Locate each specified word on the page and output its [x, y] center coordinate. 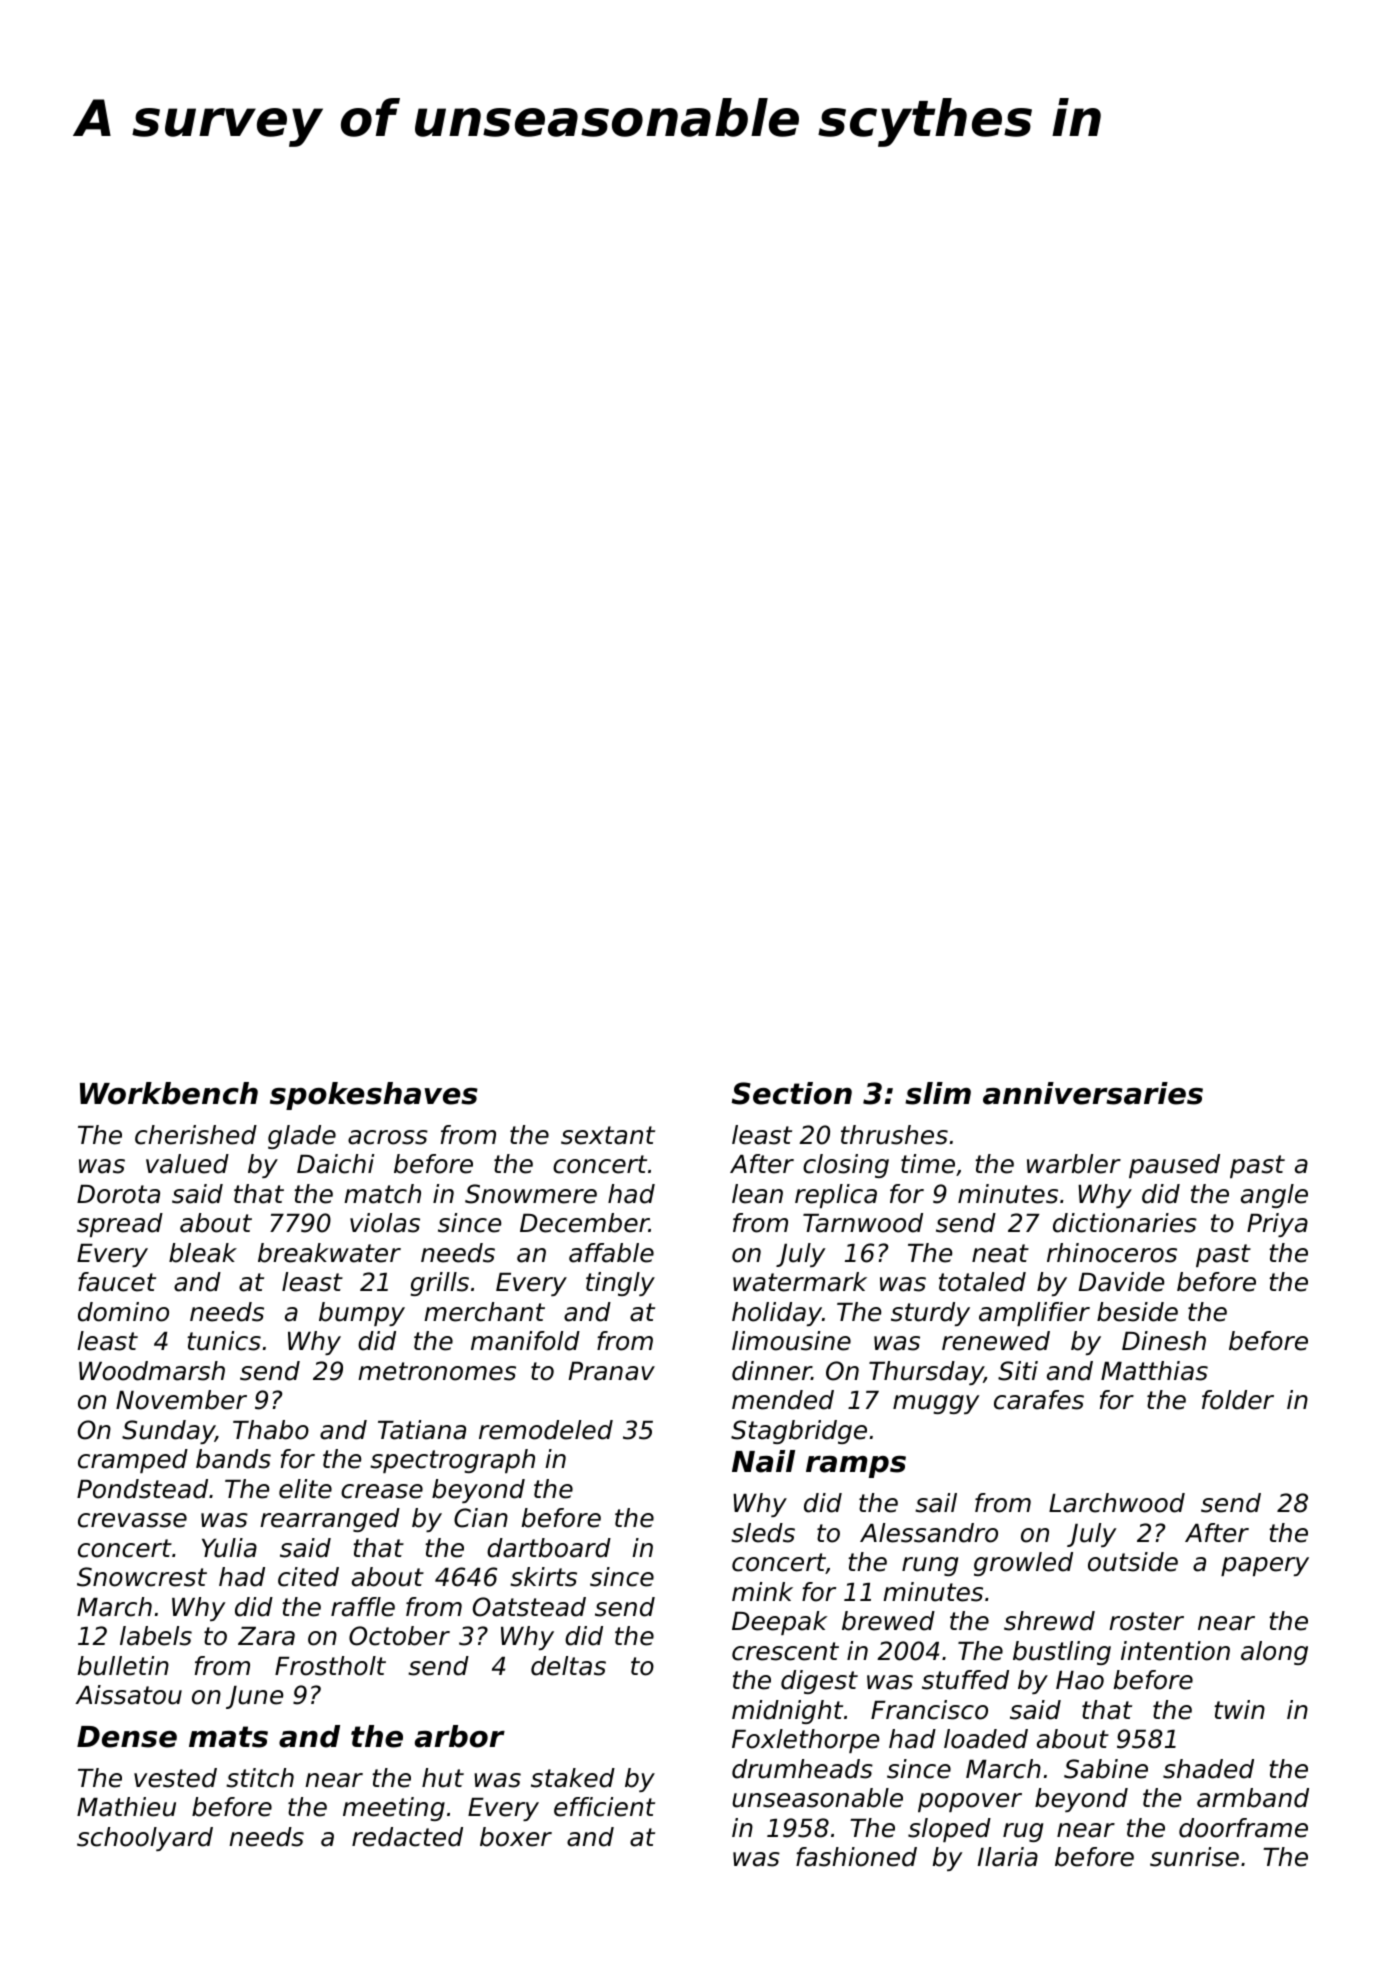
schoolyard [145, 1839]
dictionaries [1125, 1223]
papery [1265, 1566]
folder [1238, 1400]
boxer [516, 1837]
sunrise [1194, 1857]
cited [308, 1577]
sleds [763, 1533]
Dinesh [1164, 1341]
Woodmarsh [152, 1371]
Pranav [612, 1371]
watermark [800, 1282]
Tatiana [422, 1430]
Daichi [335, 1164]
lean [757, 1194]
